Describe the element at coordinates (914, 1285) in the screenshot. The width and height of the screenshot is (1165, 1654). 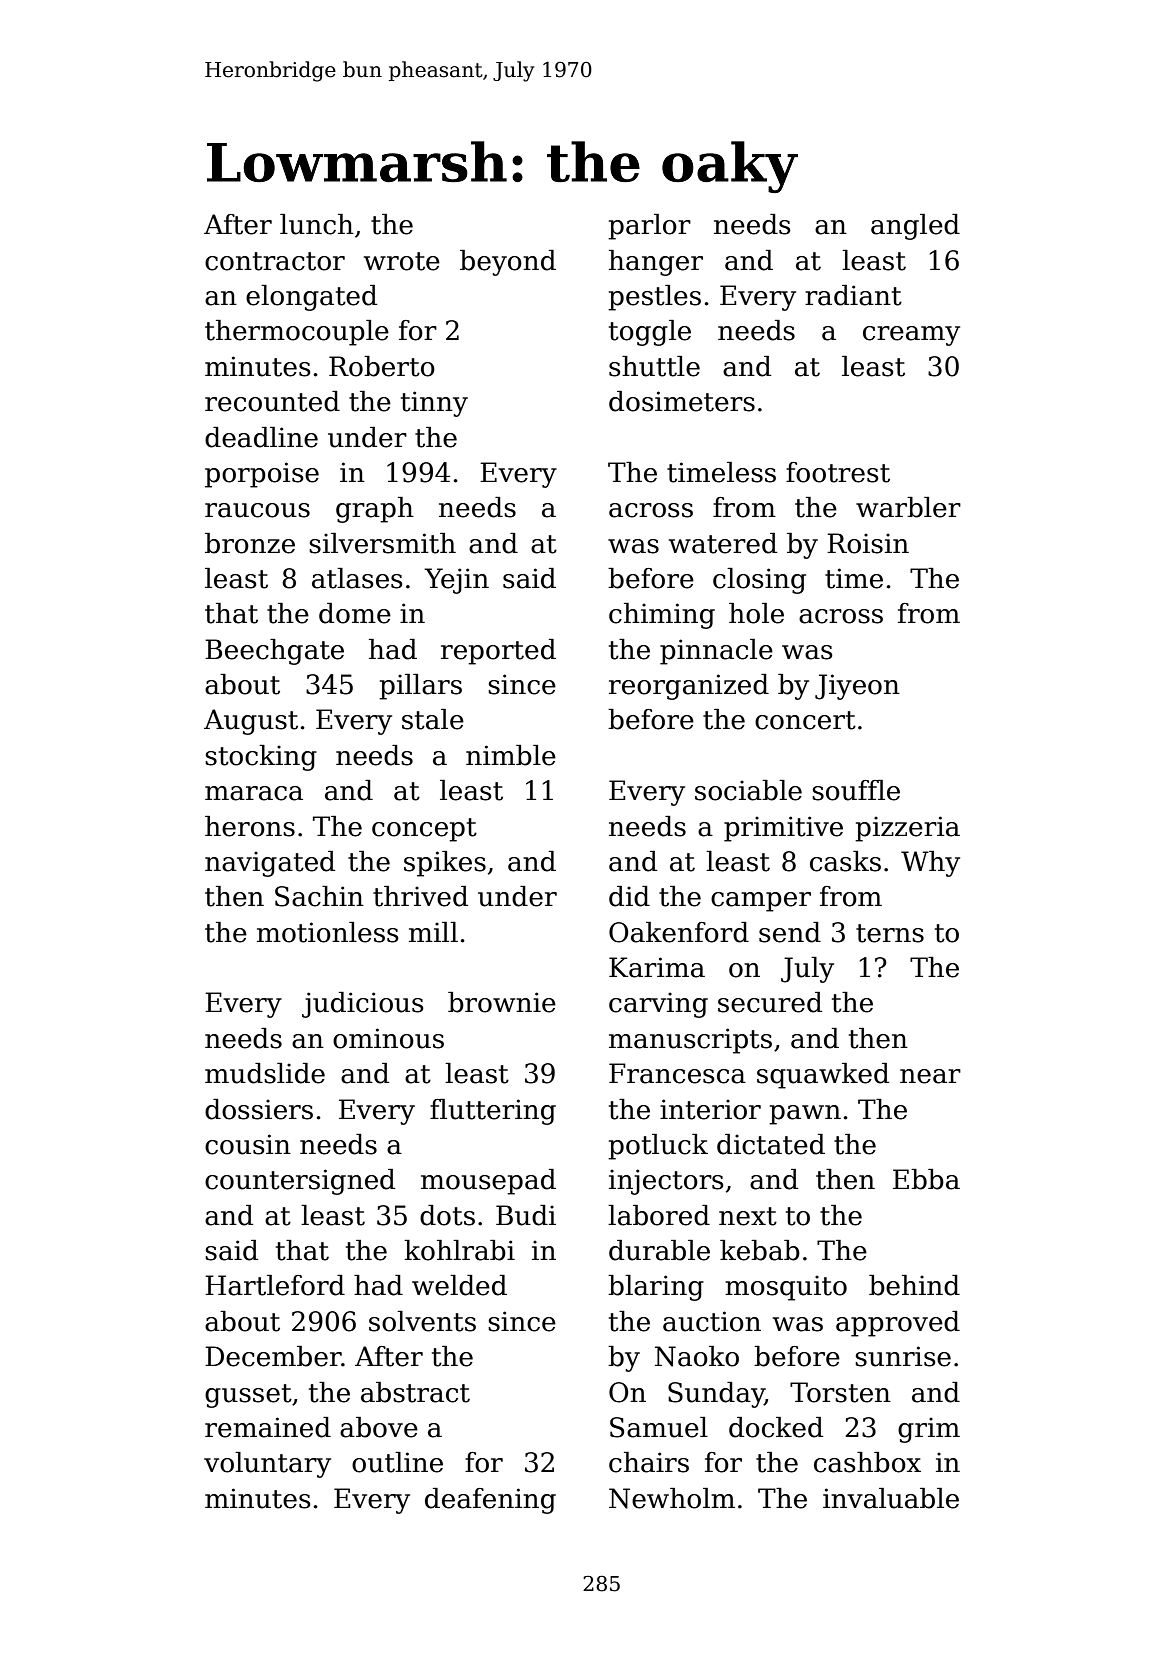
I see `behind` at that location.
